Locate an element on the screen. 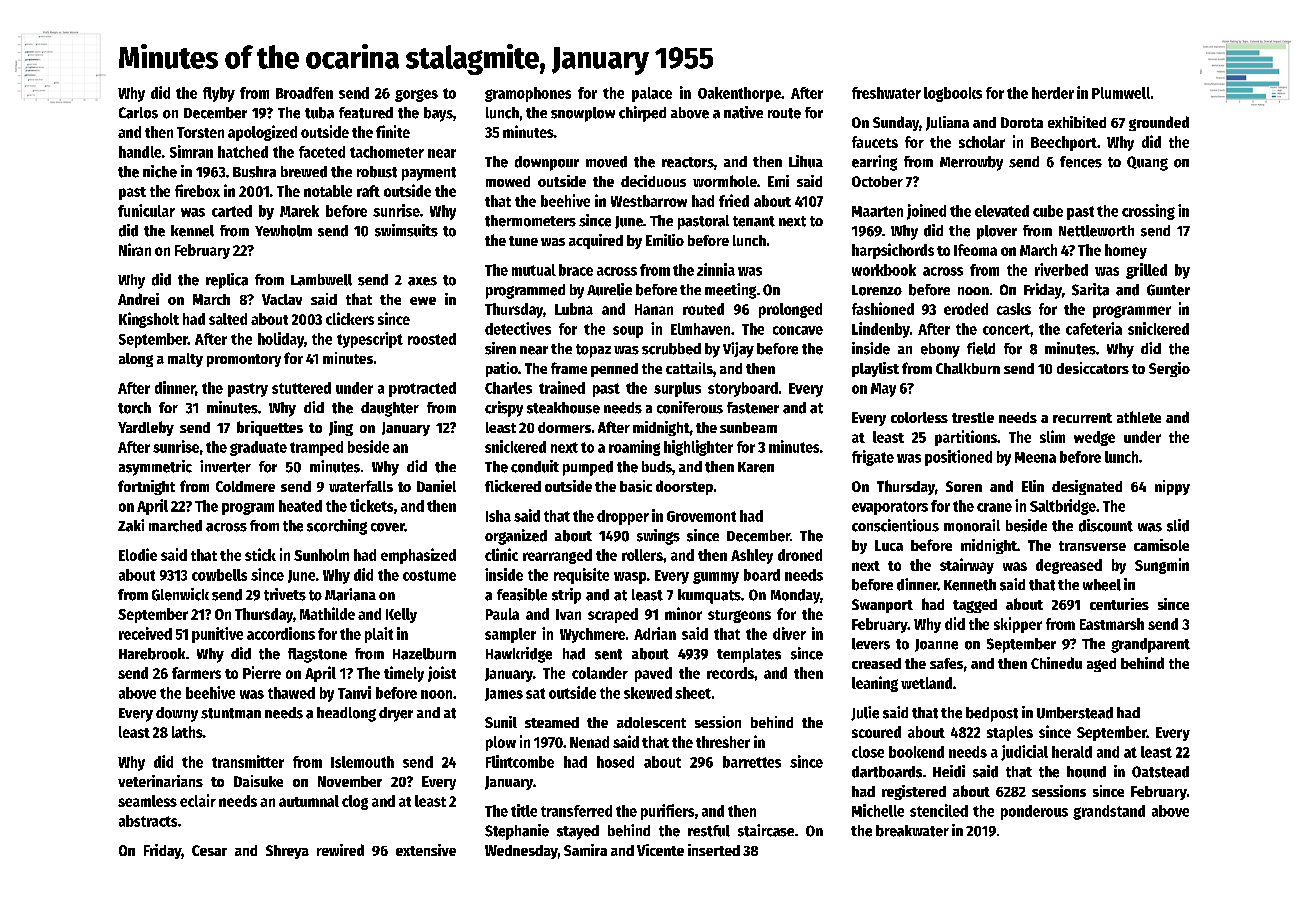  grandstand is located at coordinates (1109, 812).
